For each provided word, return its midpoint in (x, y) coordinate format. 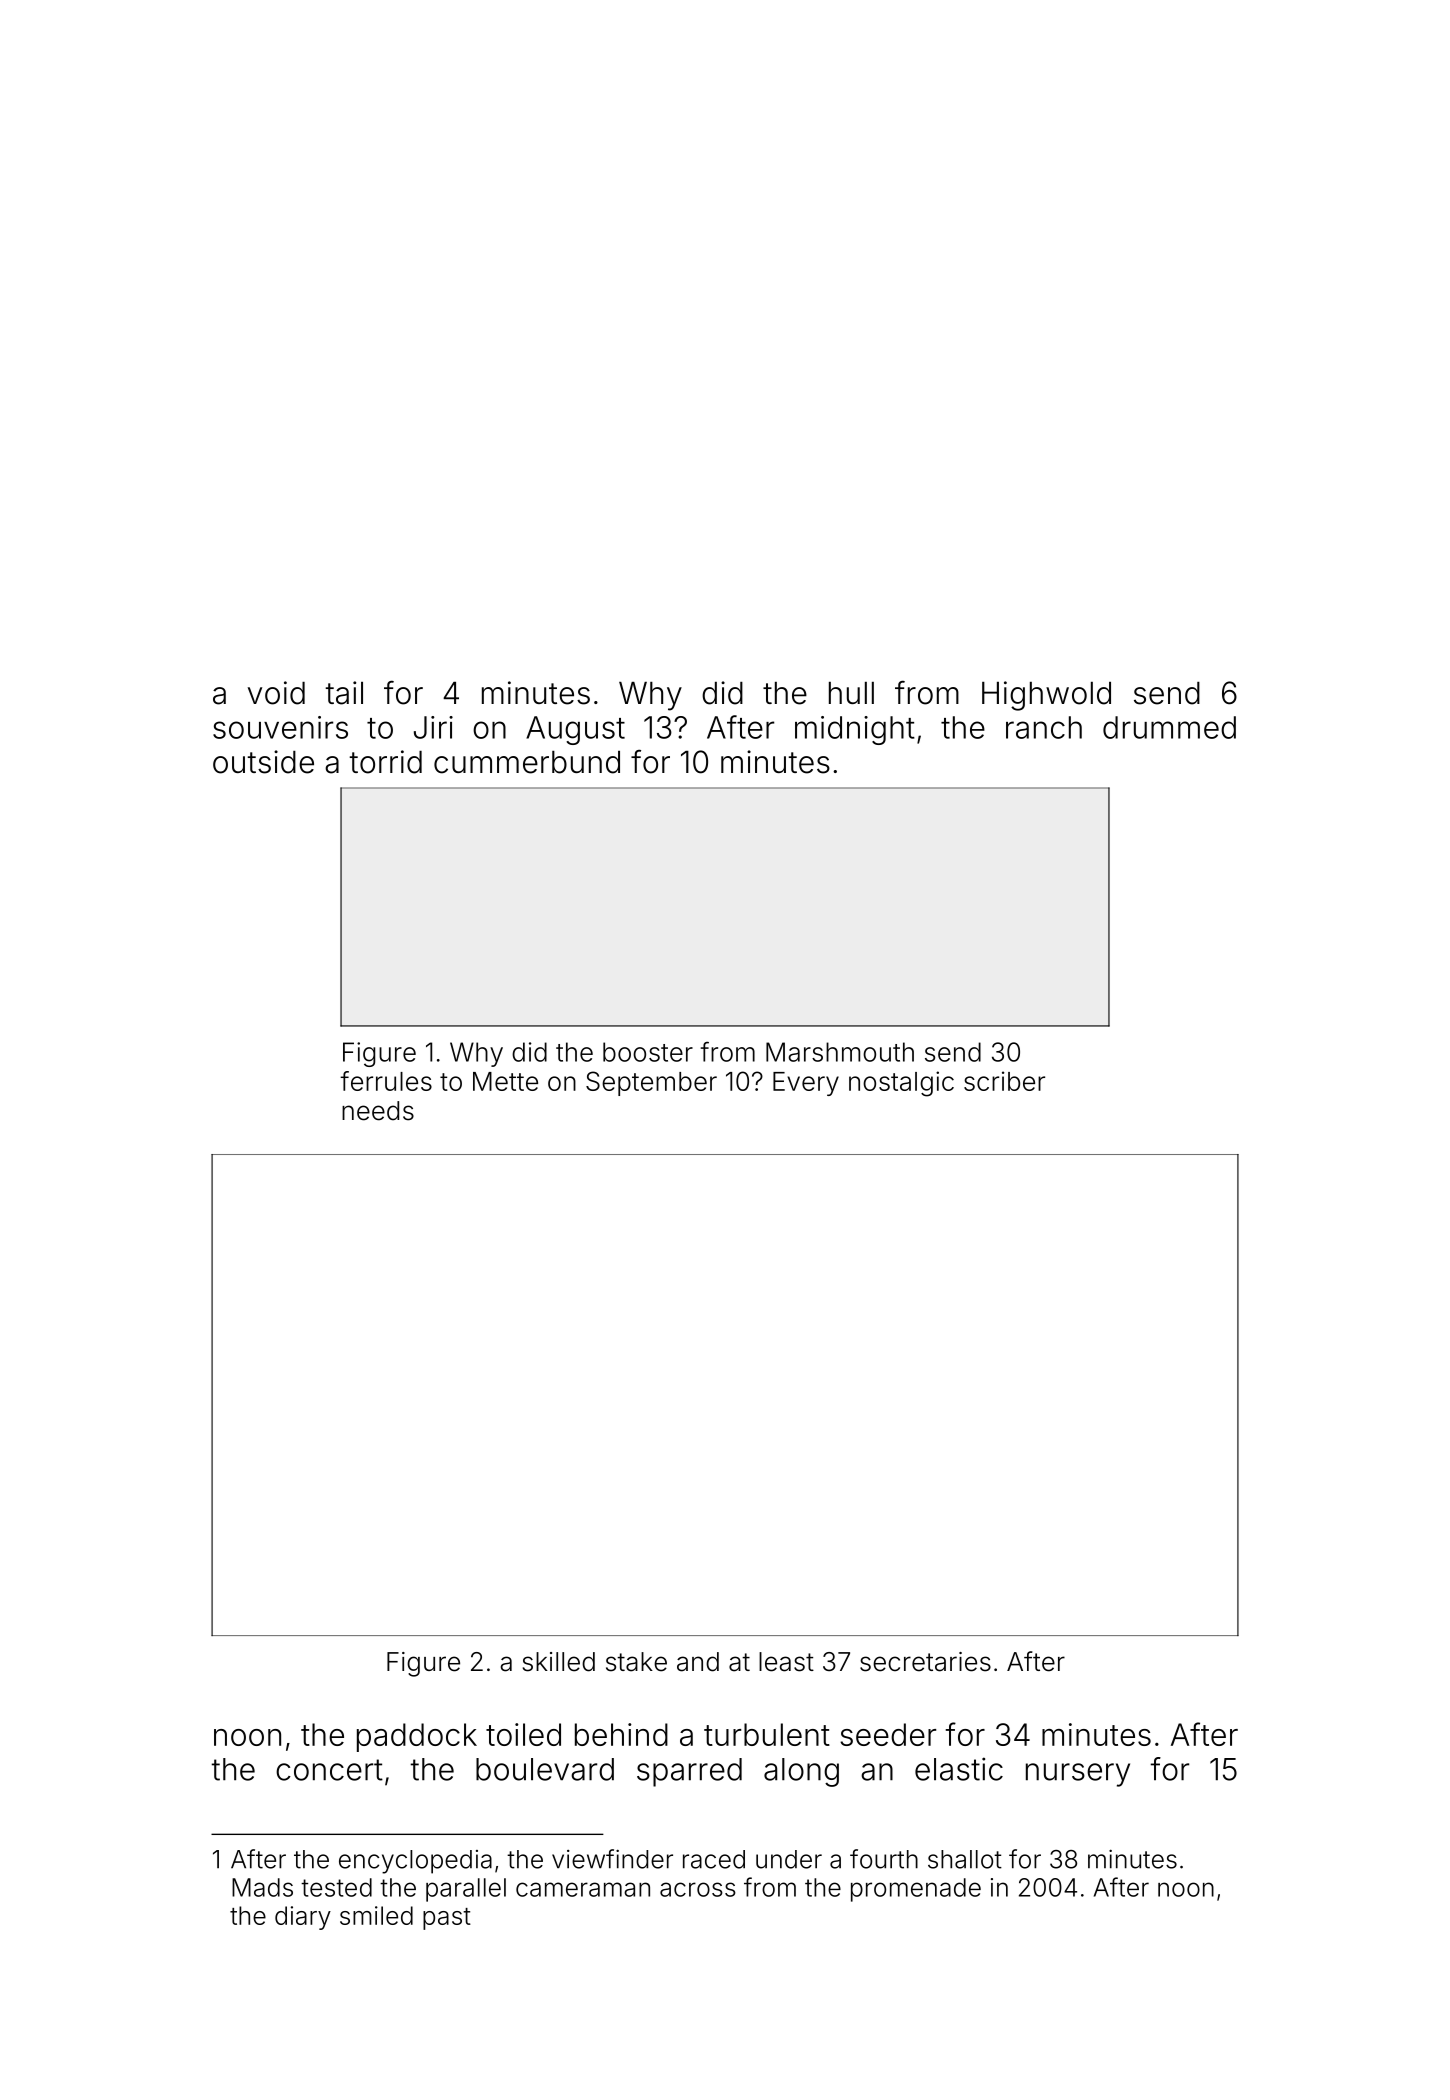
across (698, 1889)
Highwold (1046, 696)
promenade (916, 1890)
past (447, 1919)
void (276, 693)
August (575, 730)
